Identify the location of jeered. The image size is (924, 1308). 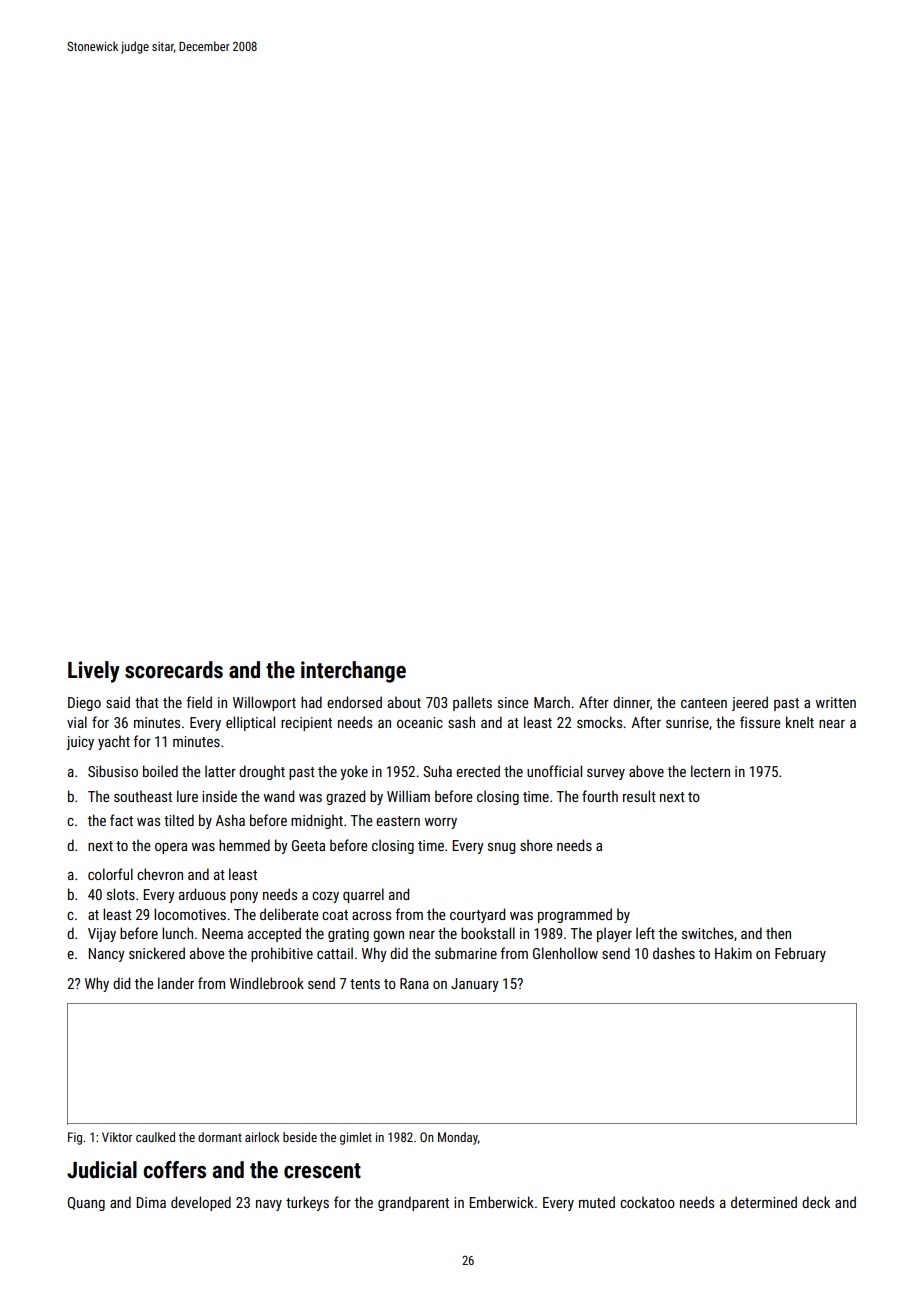
(750, 703).
